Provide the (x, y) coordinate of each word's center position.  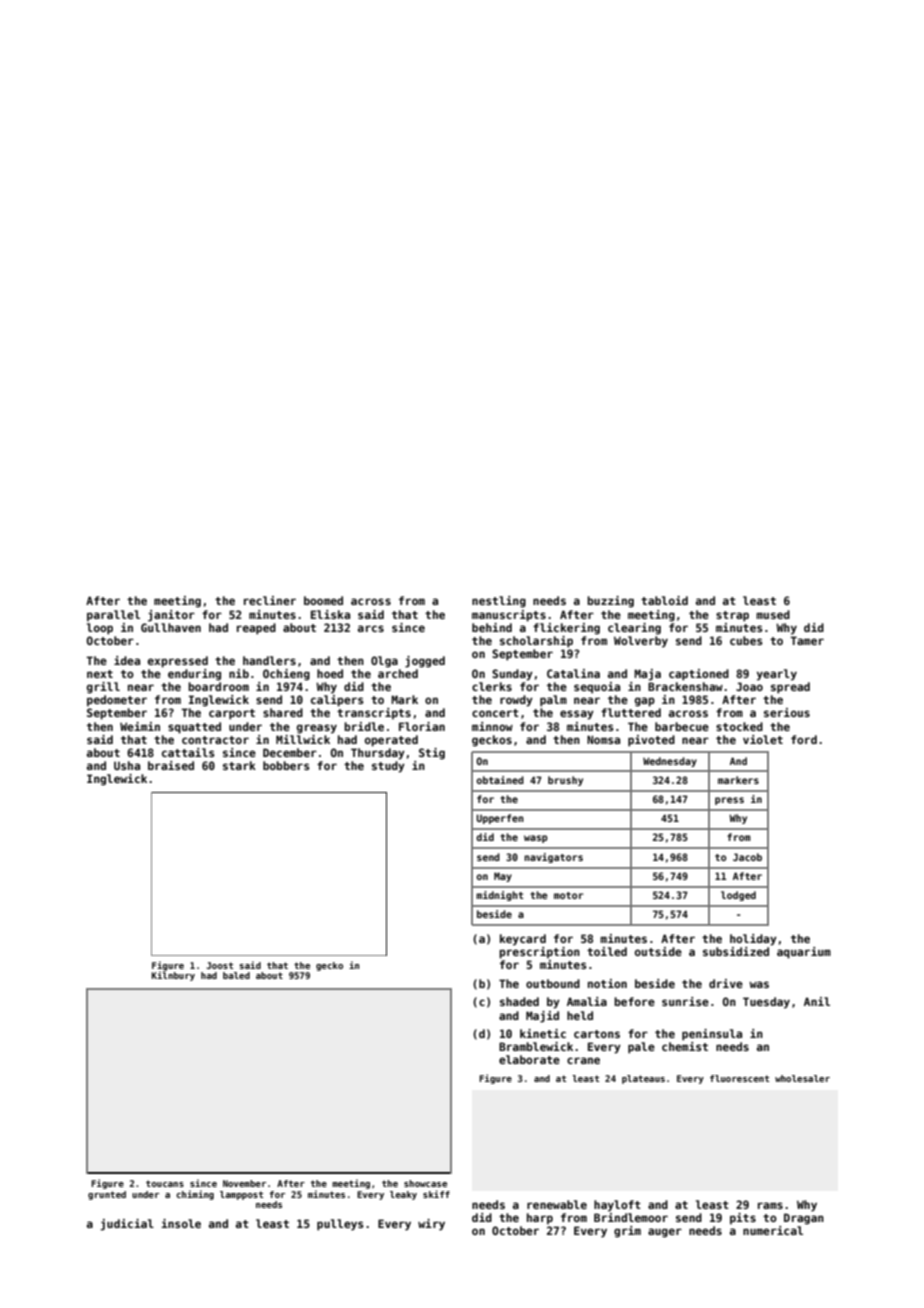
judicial (127, 1225)
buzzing (610, 602)
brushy (565, 781)
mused (773, 614)
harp (540, 1218)
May (503, 877)
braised (171, 765)
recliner (270, 600)
